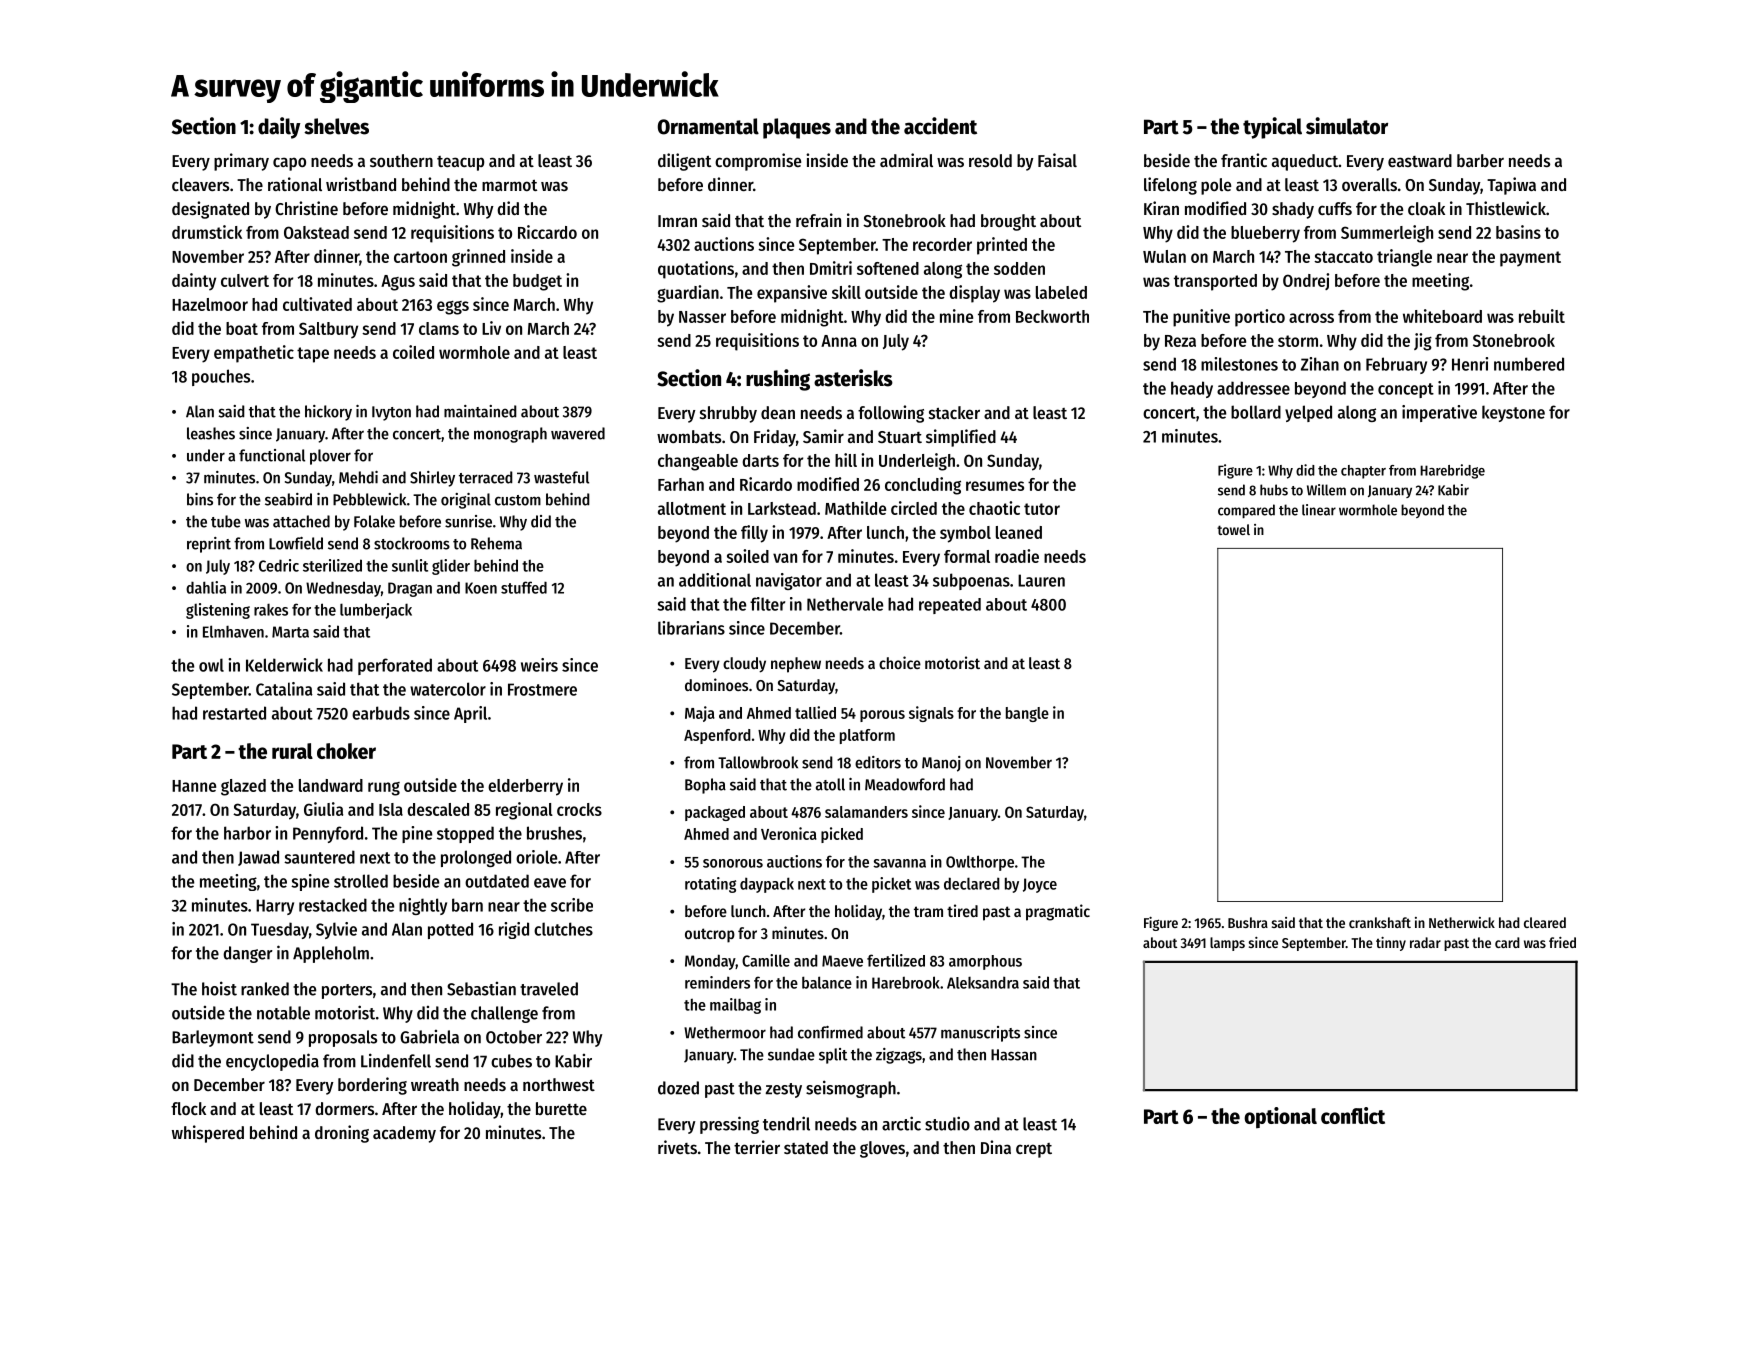  Describe the element at coordinates (323, 809) in the screenshot. I see `Giulia` at that location.
